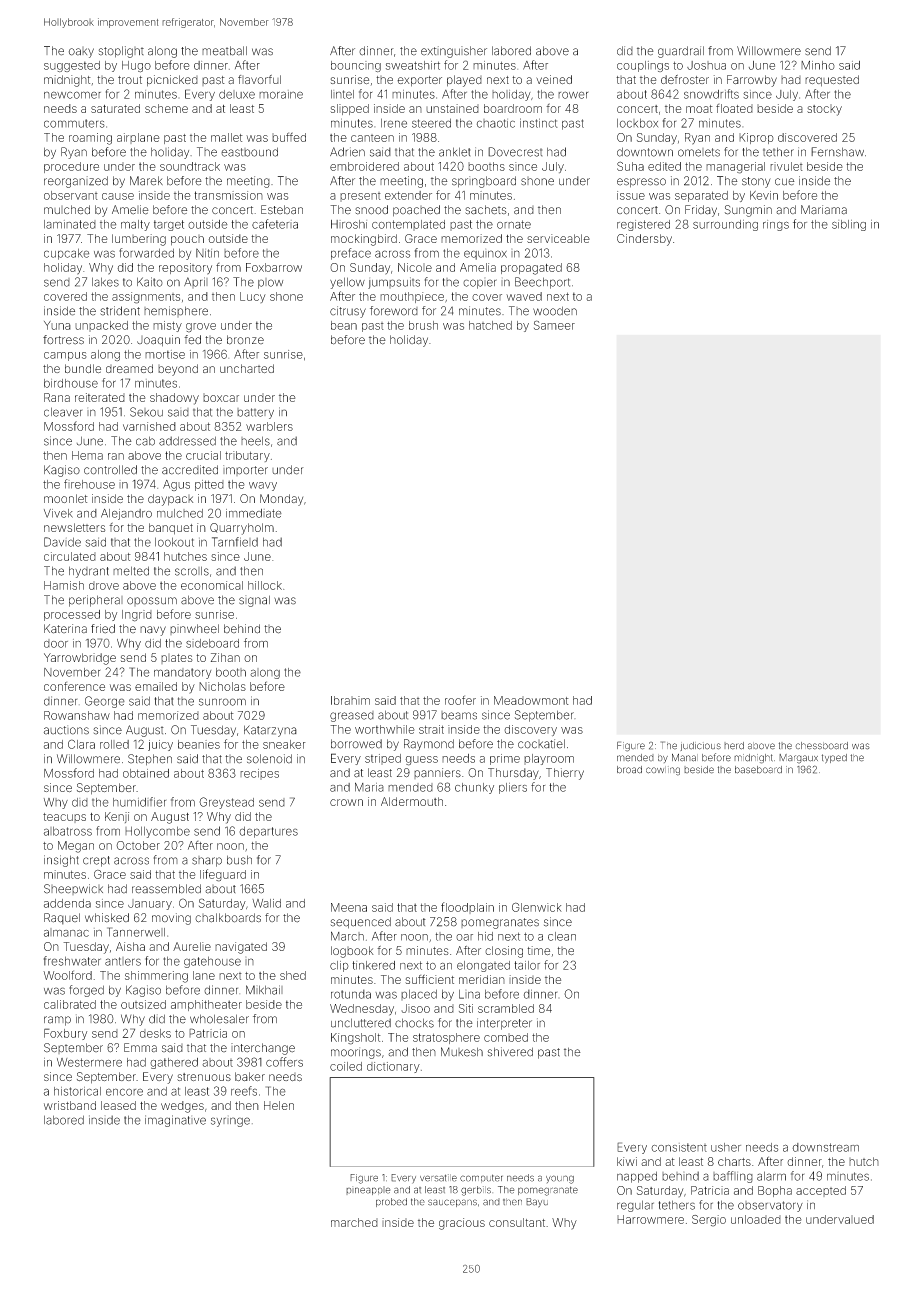 Image resolution: width=924 pixels, height=1308 pixels. I want to click on baseboard, so click(758, 770).
